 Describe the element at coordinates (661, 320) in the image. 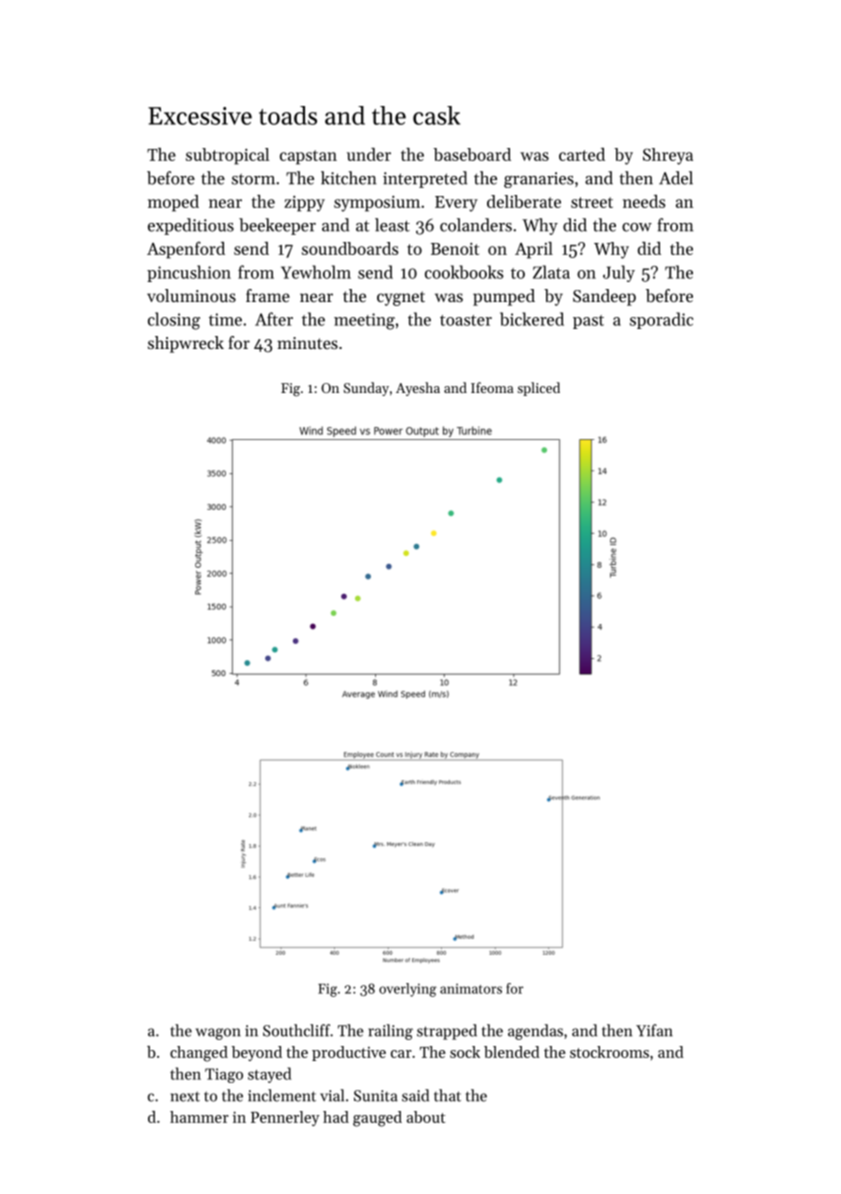

I see `sporadic` at that location.
